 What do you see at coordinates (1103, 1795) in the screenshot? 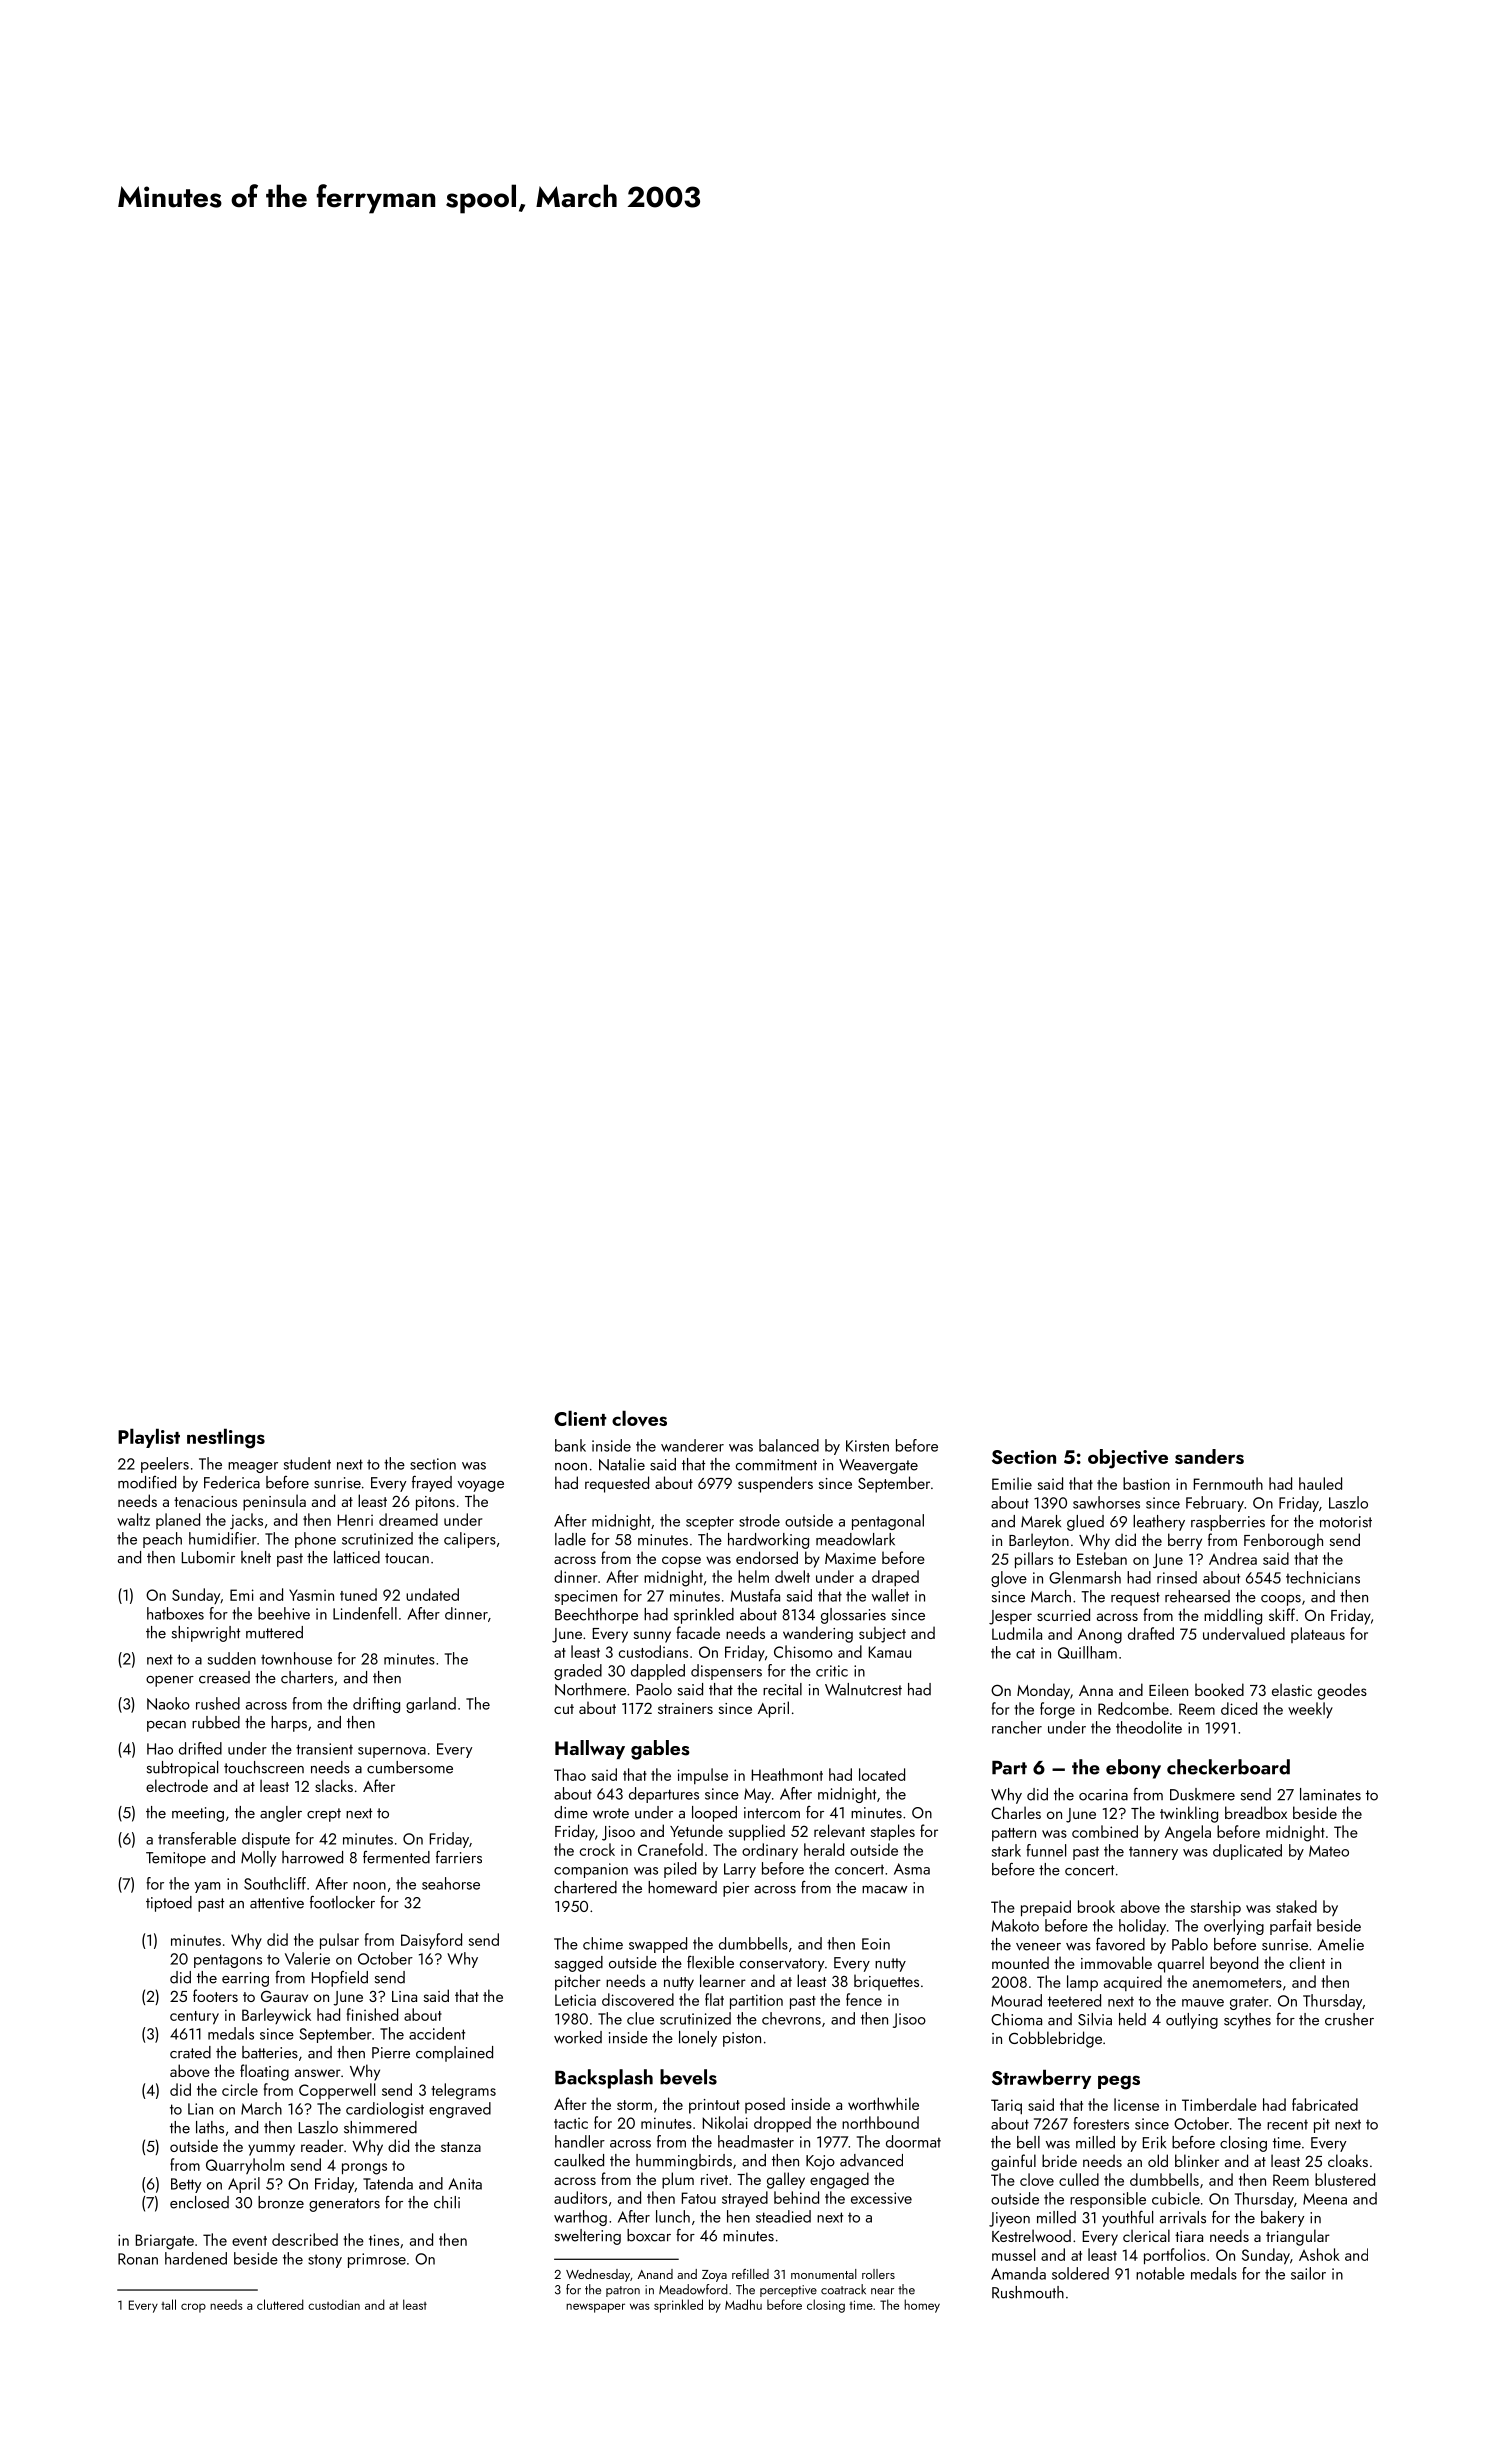
I see `ocarina` at bounding box center [1103, 1795].
